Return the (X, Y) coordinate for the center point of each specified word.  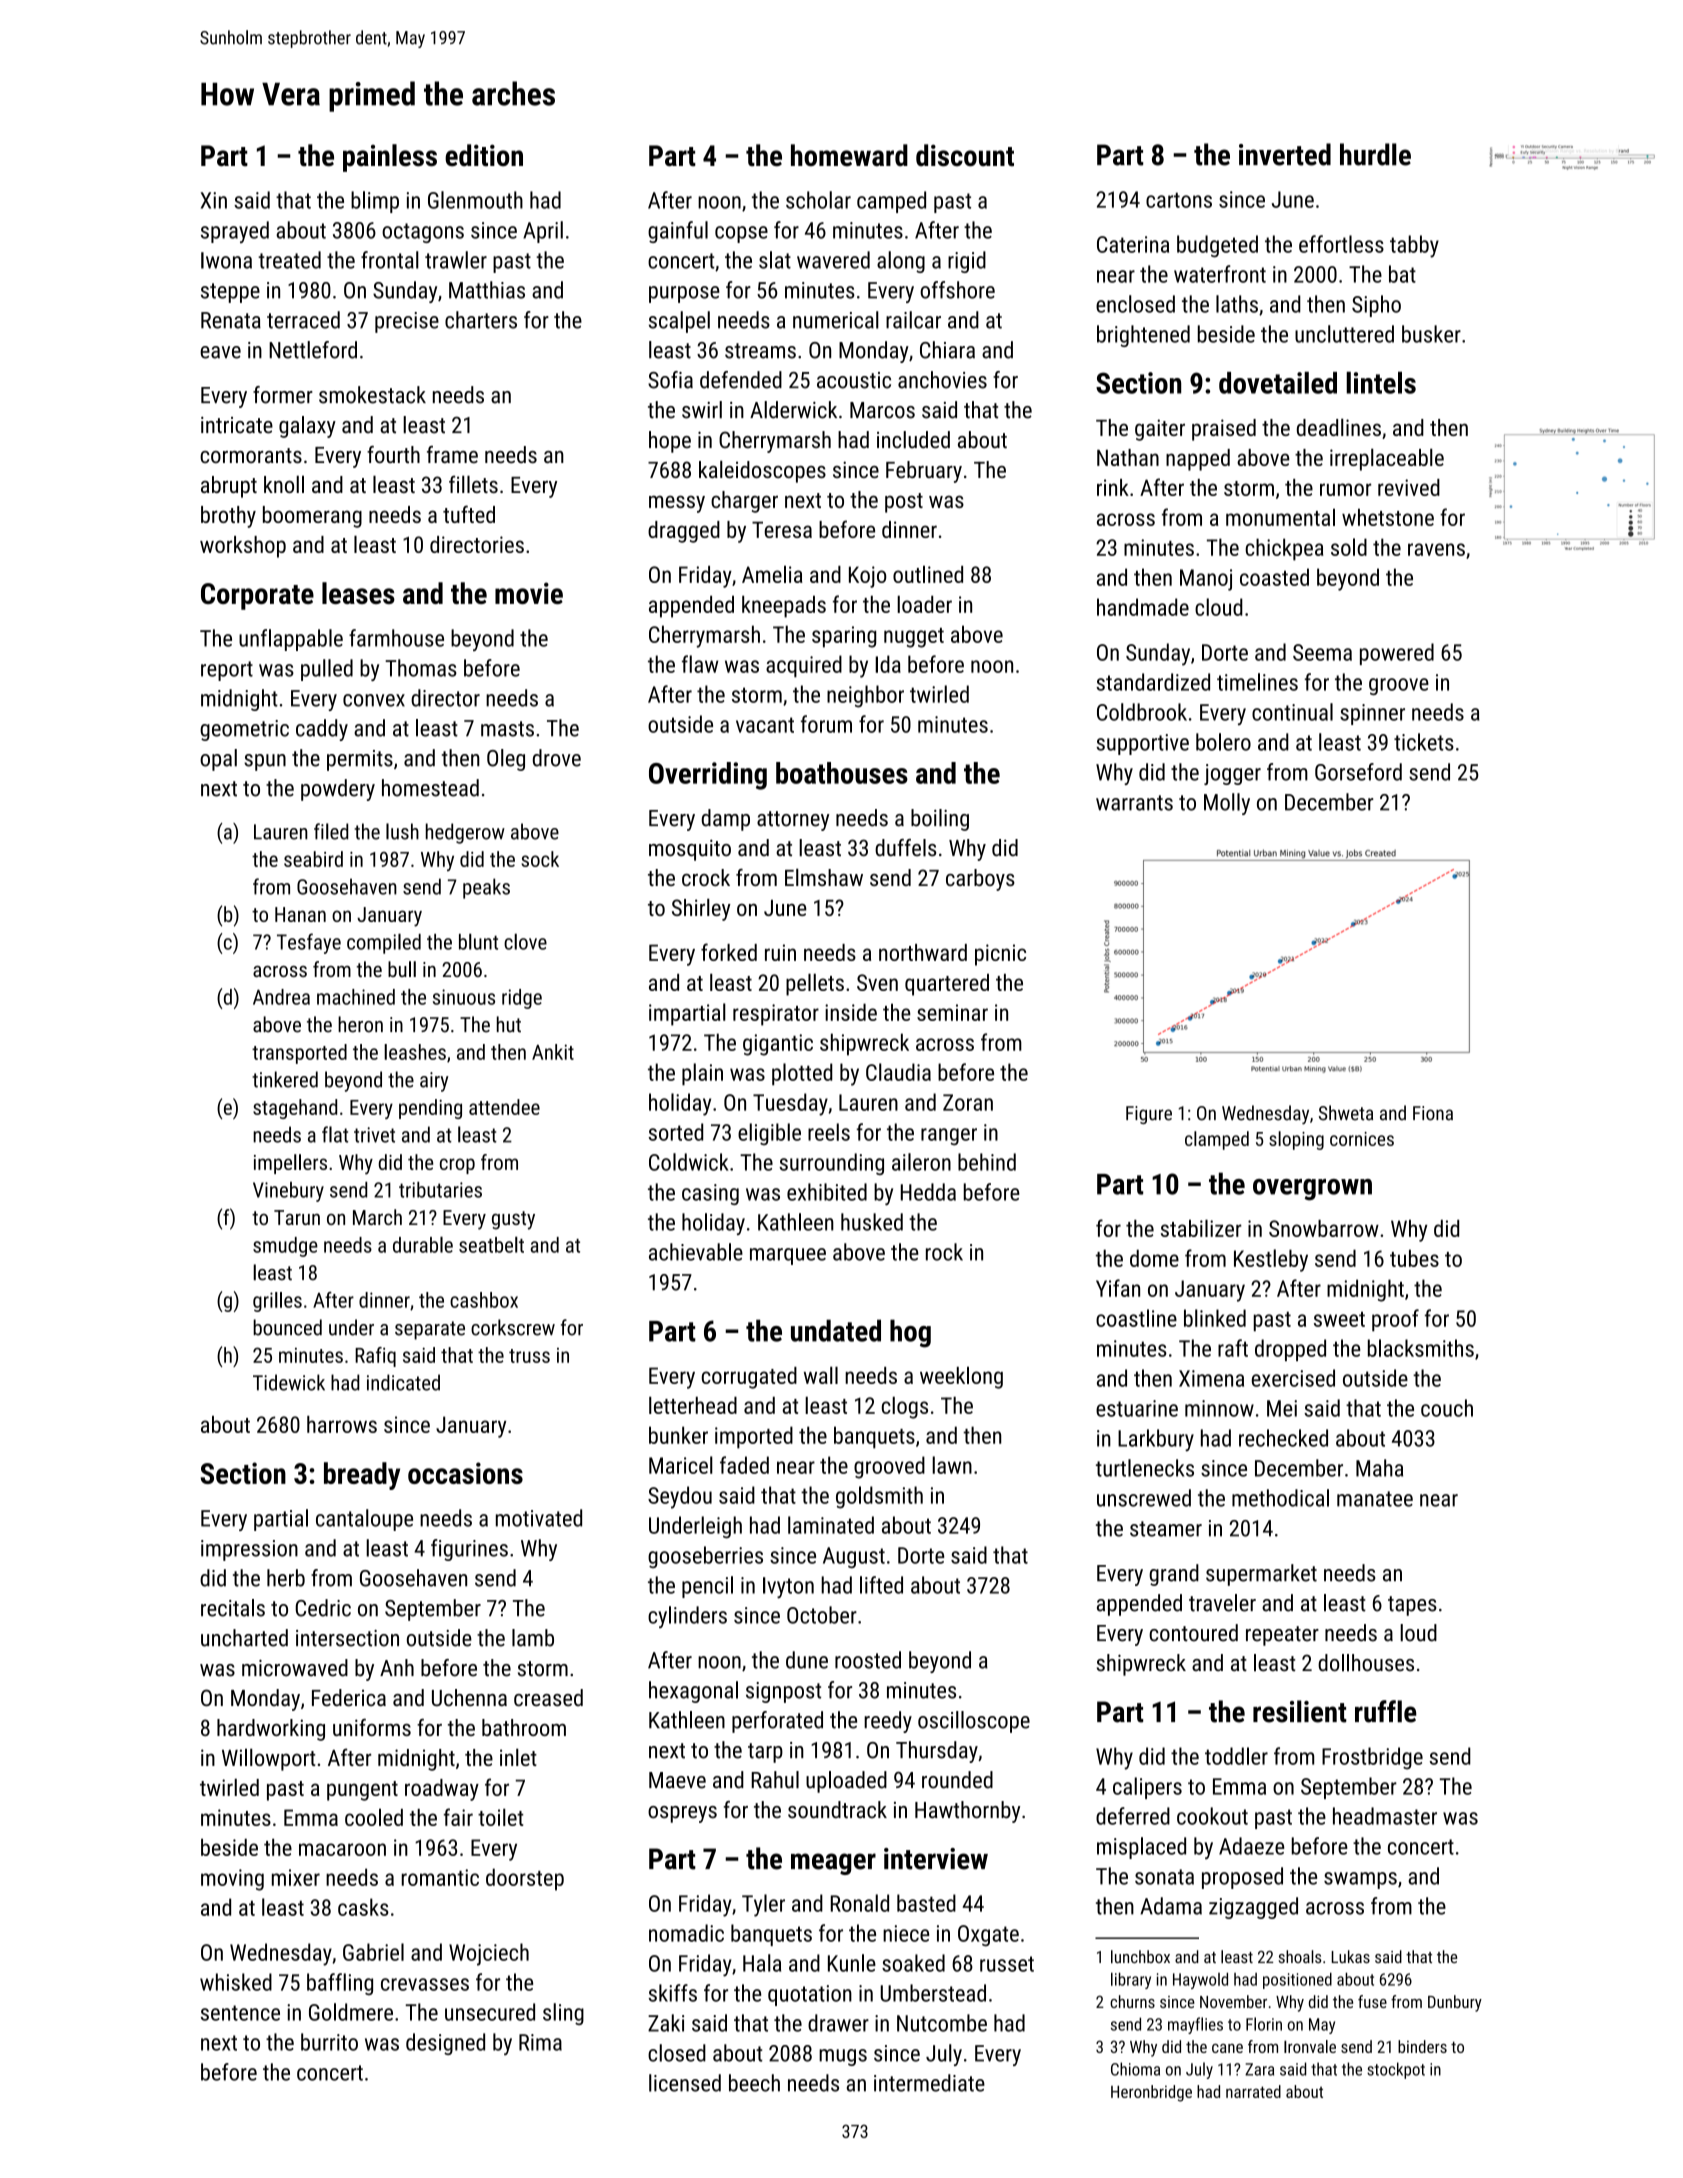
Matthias (487, 290)
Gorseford (1358, 772)
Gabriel (373, 1952)
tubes (1414, 1258)
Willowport (269, 1759)
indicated (403, 1382)
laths (1237, 304)
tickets (1424, 742)
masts (507, 729)
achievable (696, 1252)
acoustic (854, 380)
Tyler (763, 1905)
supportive (1142, 744)
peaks (486, 888)
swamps (1360, 1880)
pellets (815, 984)
